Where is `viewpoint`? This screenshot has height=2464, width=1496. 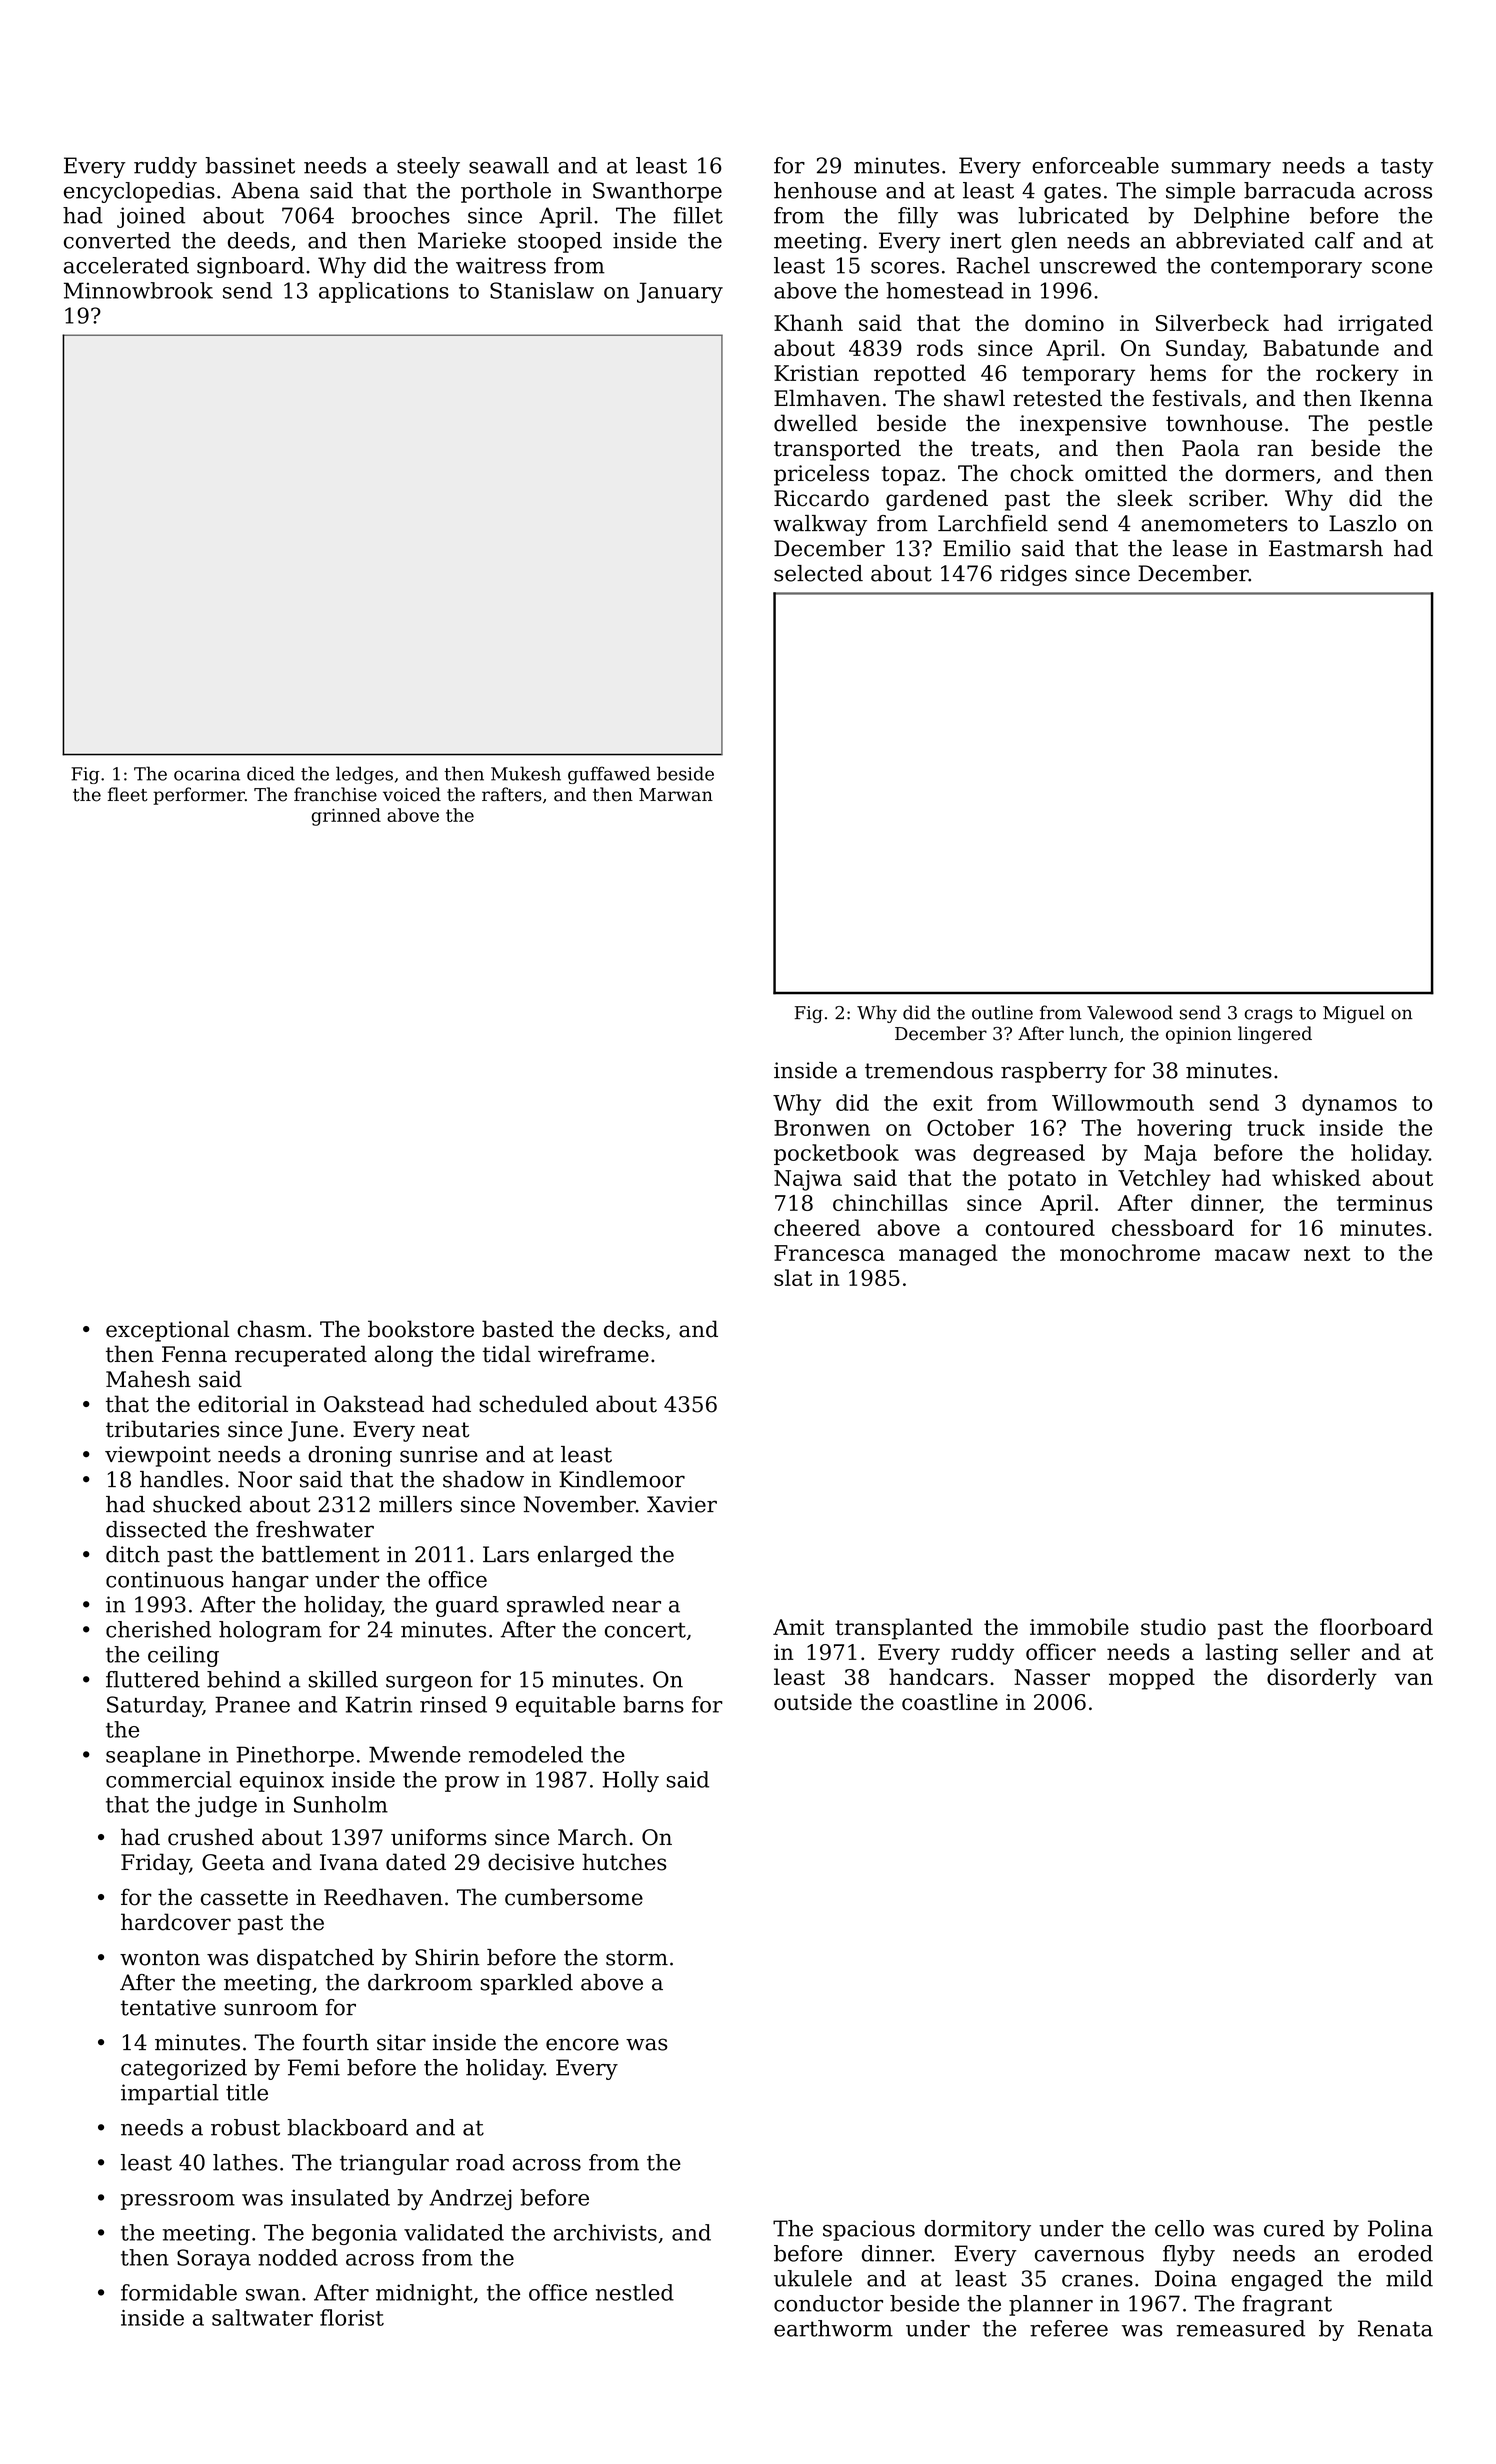
viewpoint is located at coordinates (158, 1456).
